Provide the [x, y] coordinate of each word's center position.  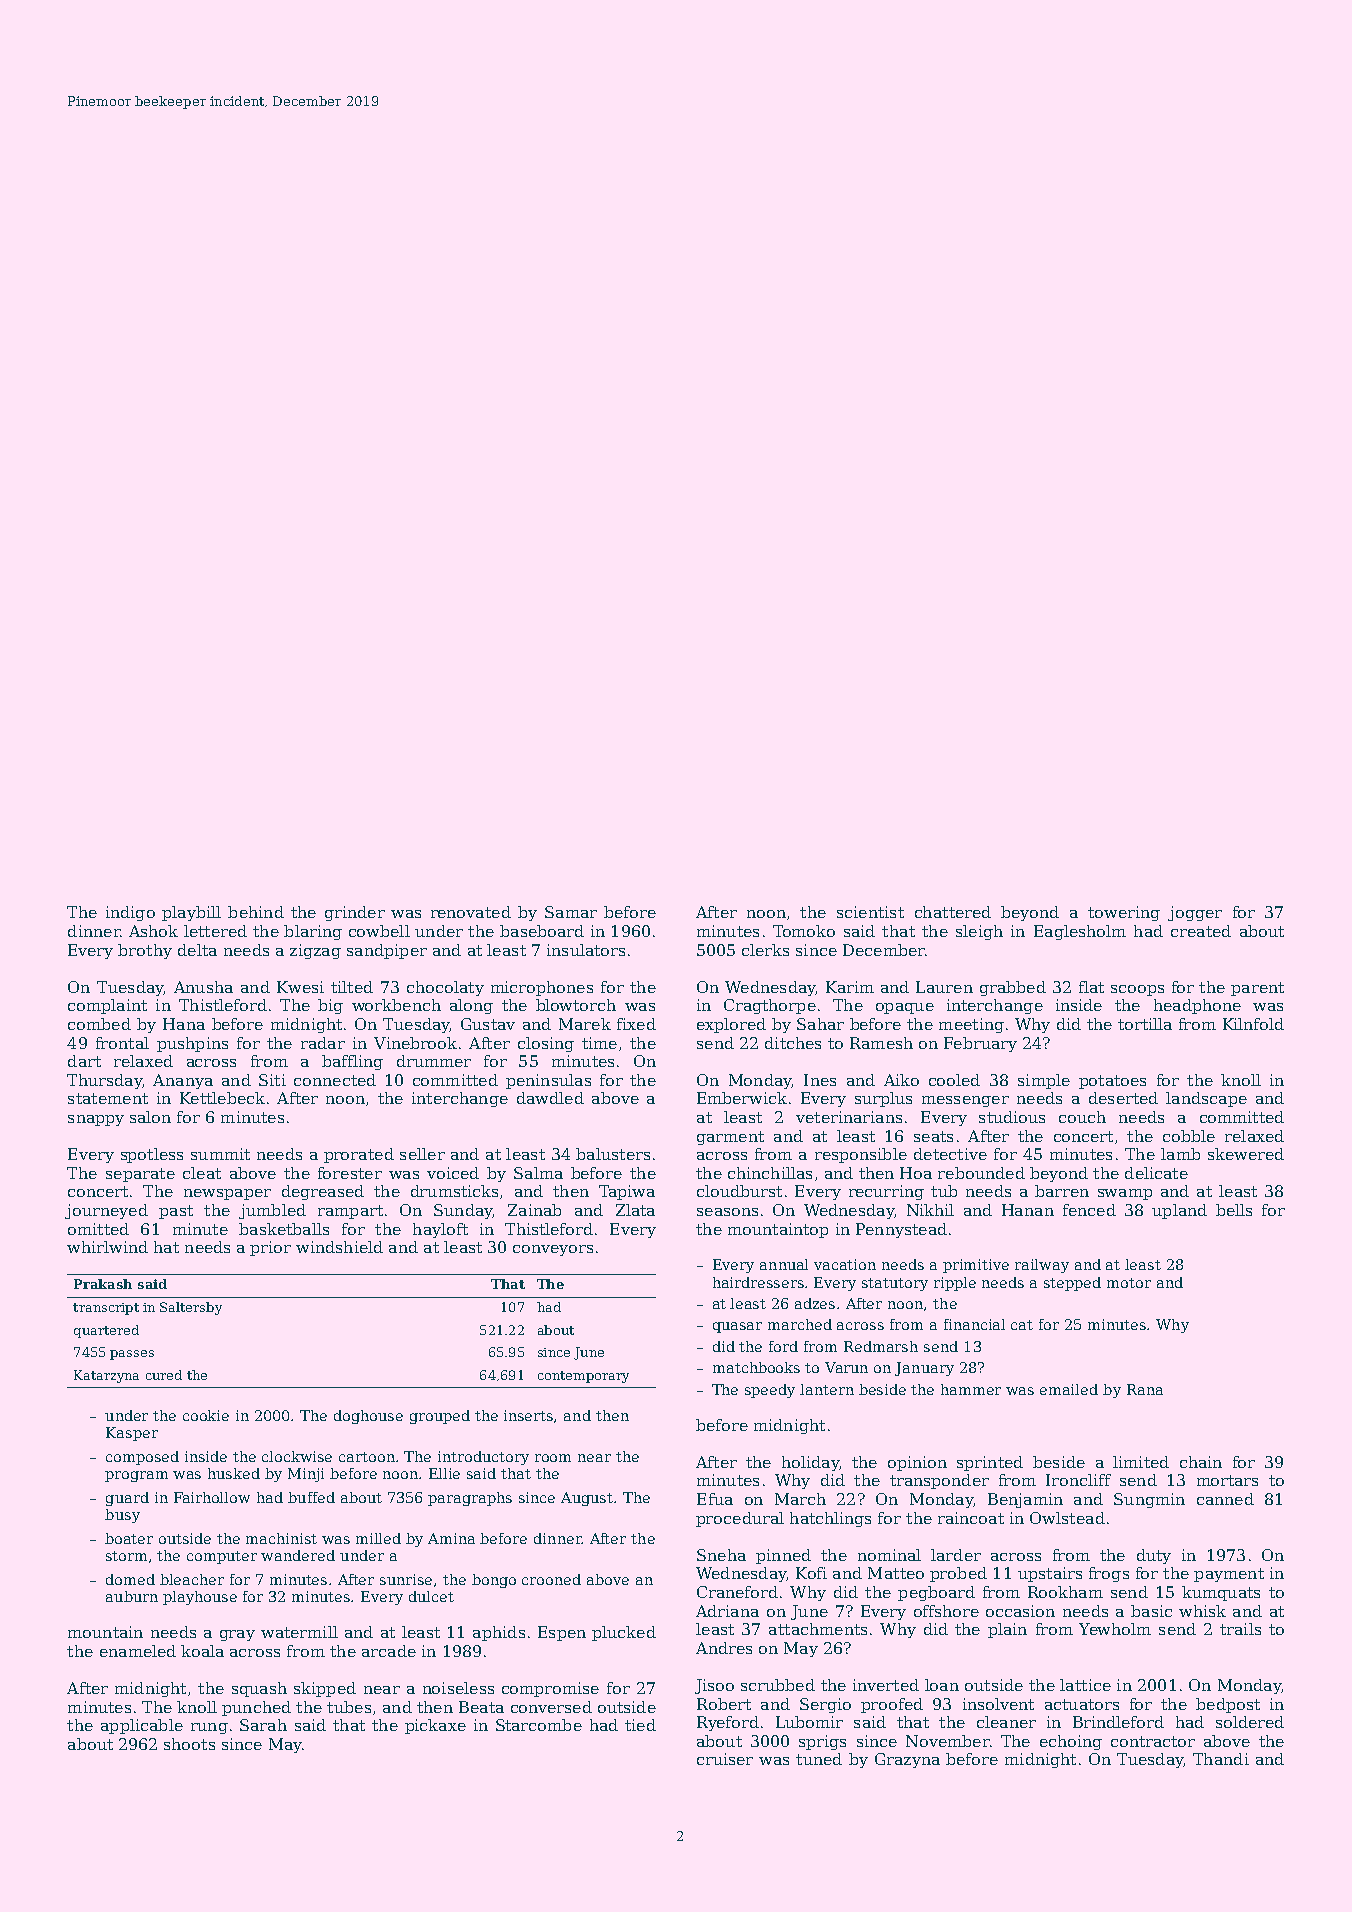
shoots [189, 1744]
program [136, 1476]
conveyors [553, 1250]
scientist [870, 912]
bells [1234, 1210]
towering [1124, 913]
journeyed [106, 1211]
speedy [770, 1391]
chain [1201, 1462]
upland [1179, 1211]
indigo [130, 913]
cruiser [725, 1759]
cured [164, 1375]
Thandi [1221, 1759]
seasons [727, 1212]
